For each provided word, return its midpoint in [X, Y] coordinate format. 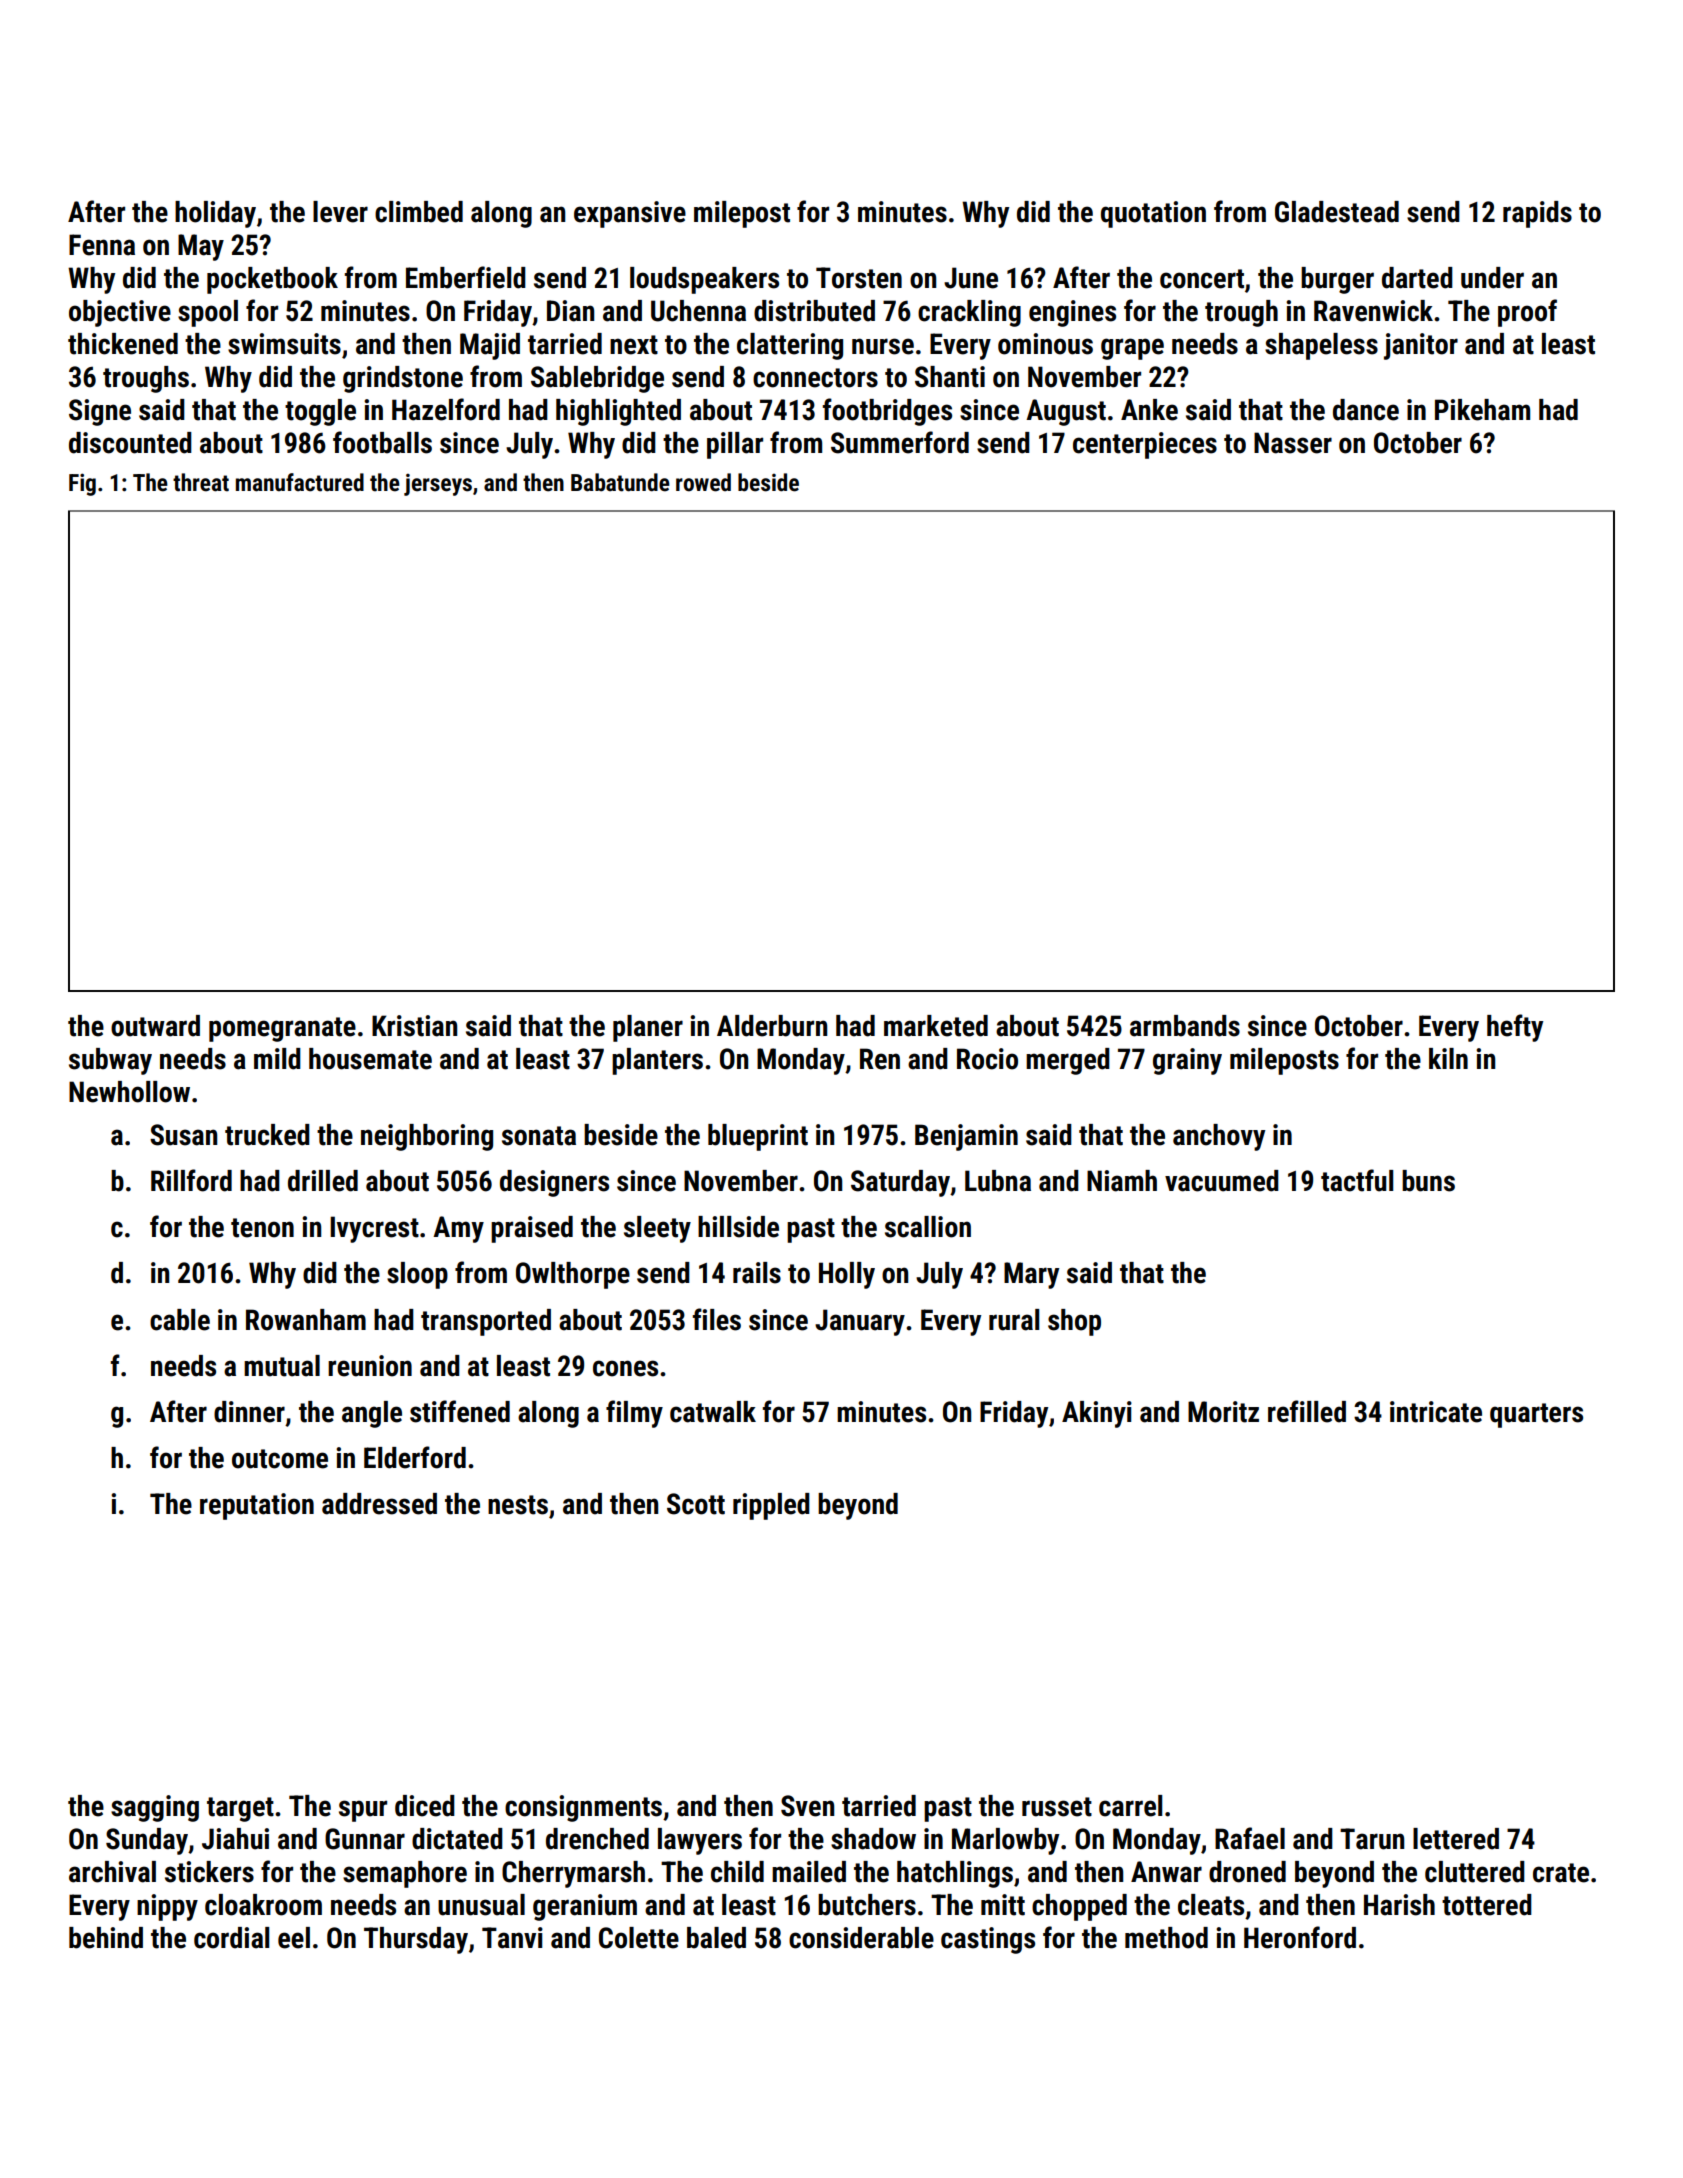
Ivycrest [374, 1229]
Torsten [859, 278]
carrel [1130, 1806]
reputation [257, 1506]
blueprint [758, 1137]
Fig [82, 484]
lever [340, 212]
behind [106, 1938]
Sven [807, 1806]
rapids [1537, 214]
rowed [703, 482]
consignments [583, 1808]
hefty [1515, 1028]
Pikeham [1482, 410]
